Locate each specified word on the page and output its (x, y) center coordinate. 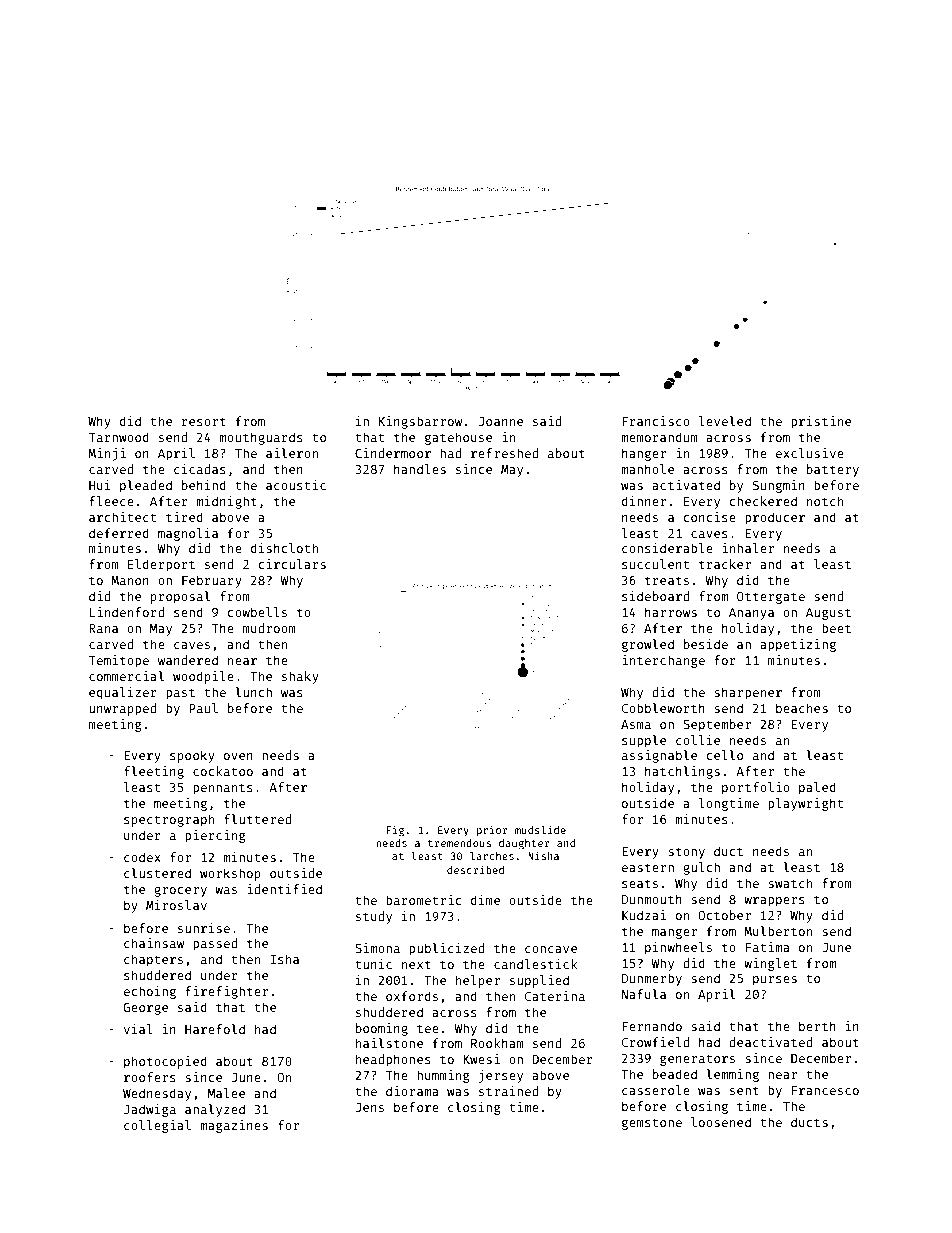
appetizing (798, 645)
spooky (192, 756)
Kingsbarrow (420, 422)
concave (551, 949)
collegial (157, 1126)
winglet (770, 964)
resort (204, 421)
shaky (300, 677)
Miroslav (176, 905)
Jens (370, 1107)
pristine (821, 422)
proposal (180, 597)
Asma (636, 724)
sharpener (748, 693)
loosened (721, 1122)
